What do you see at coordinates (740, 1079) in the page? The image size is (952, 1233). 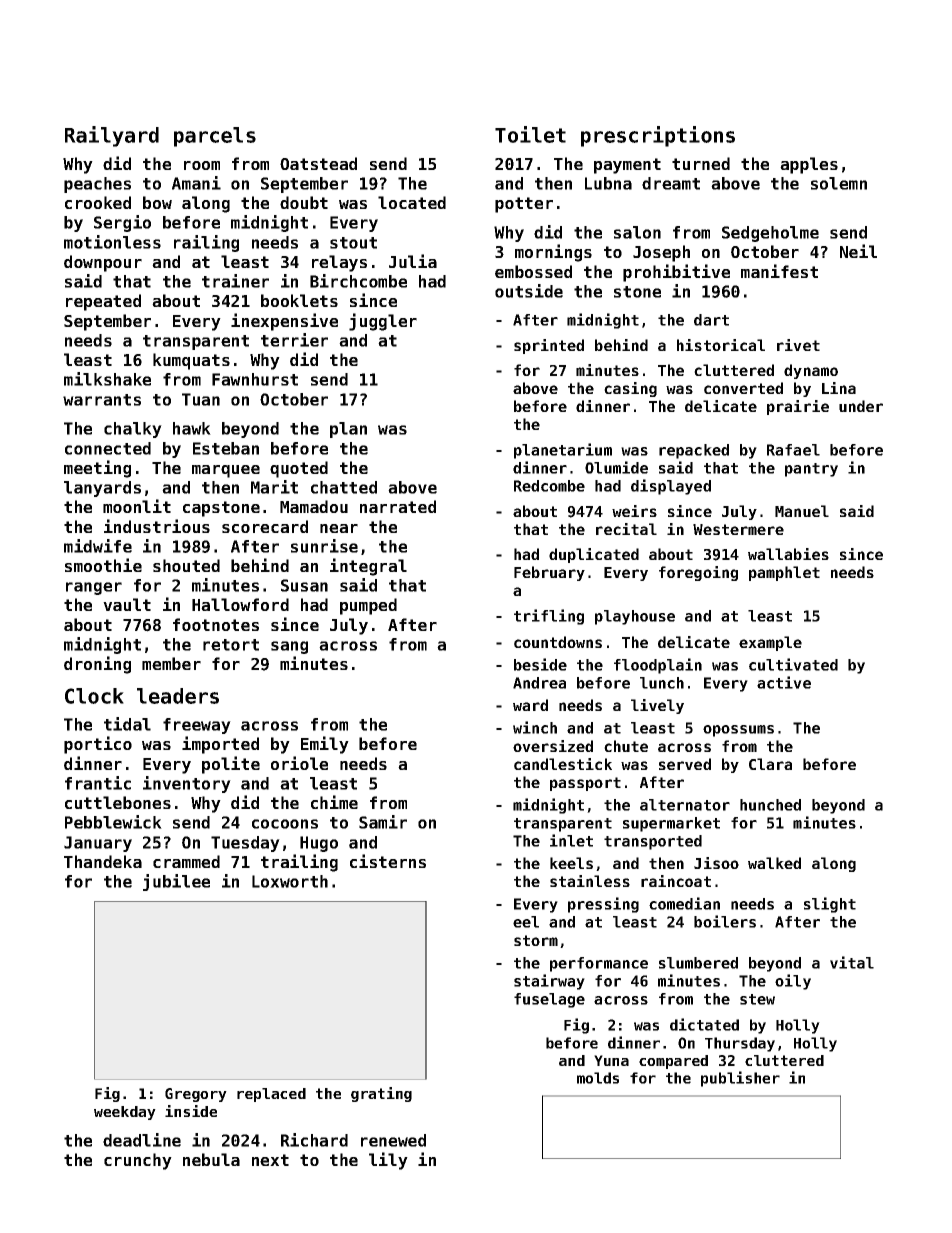 I see `publisher` at bounding box center [740, 1079].
